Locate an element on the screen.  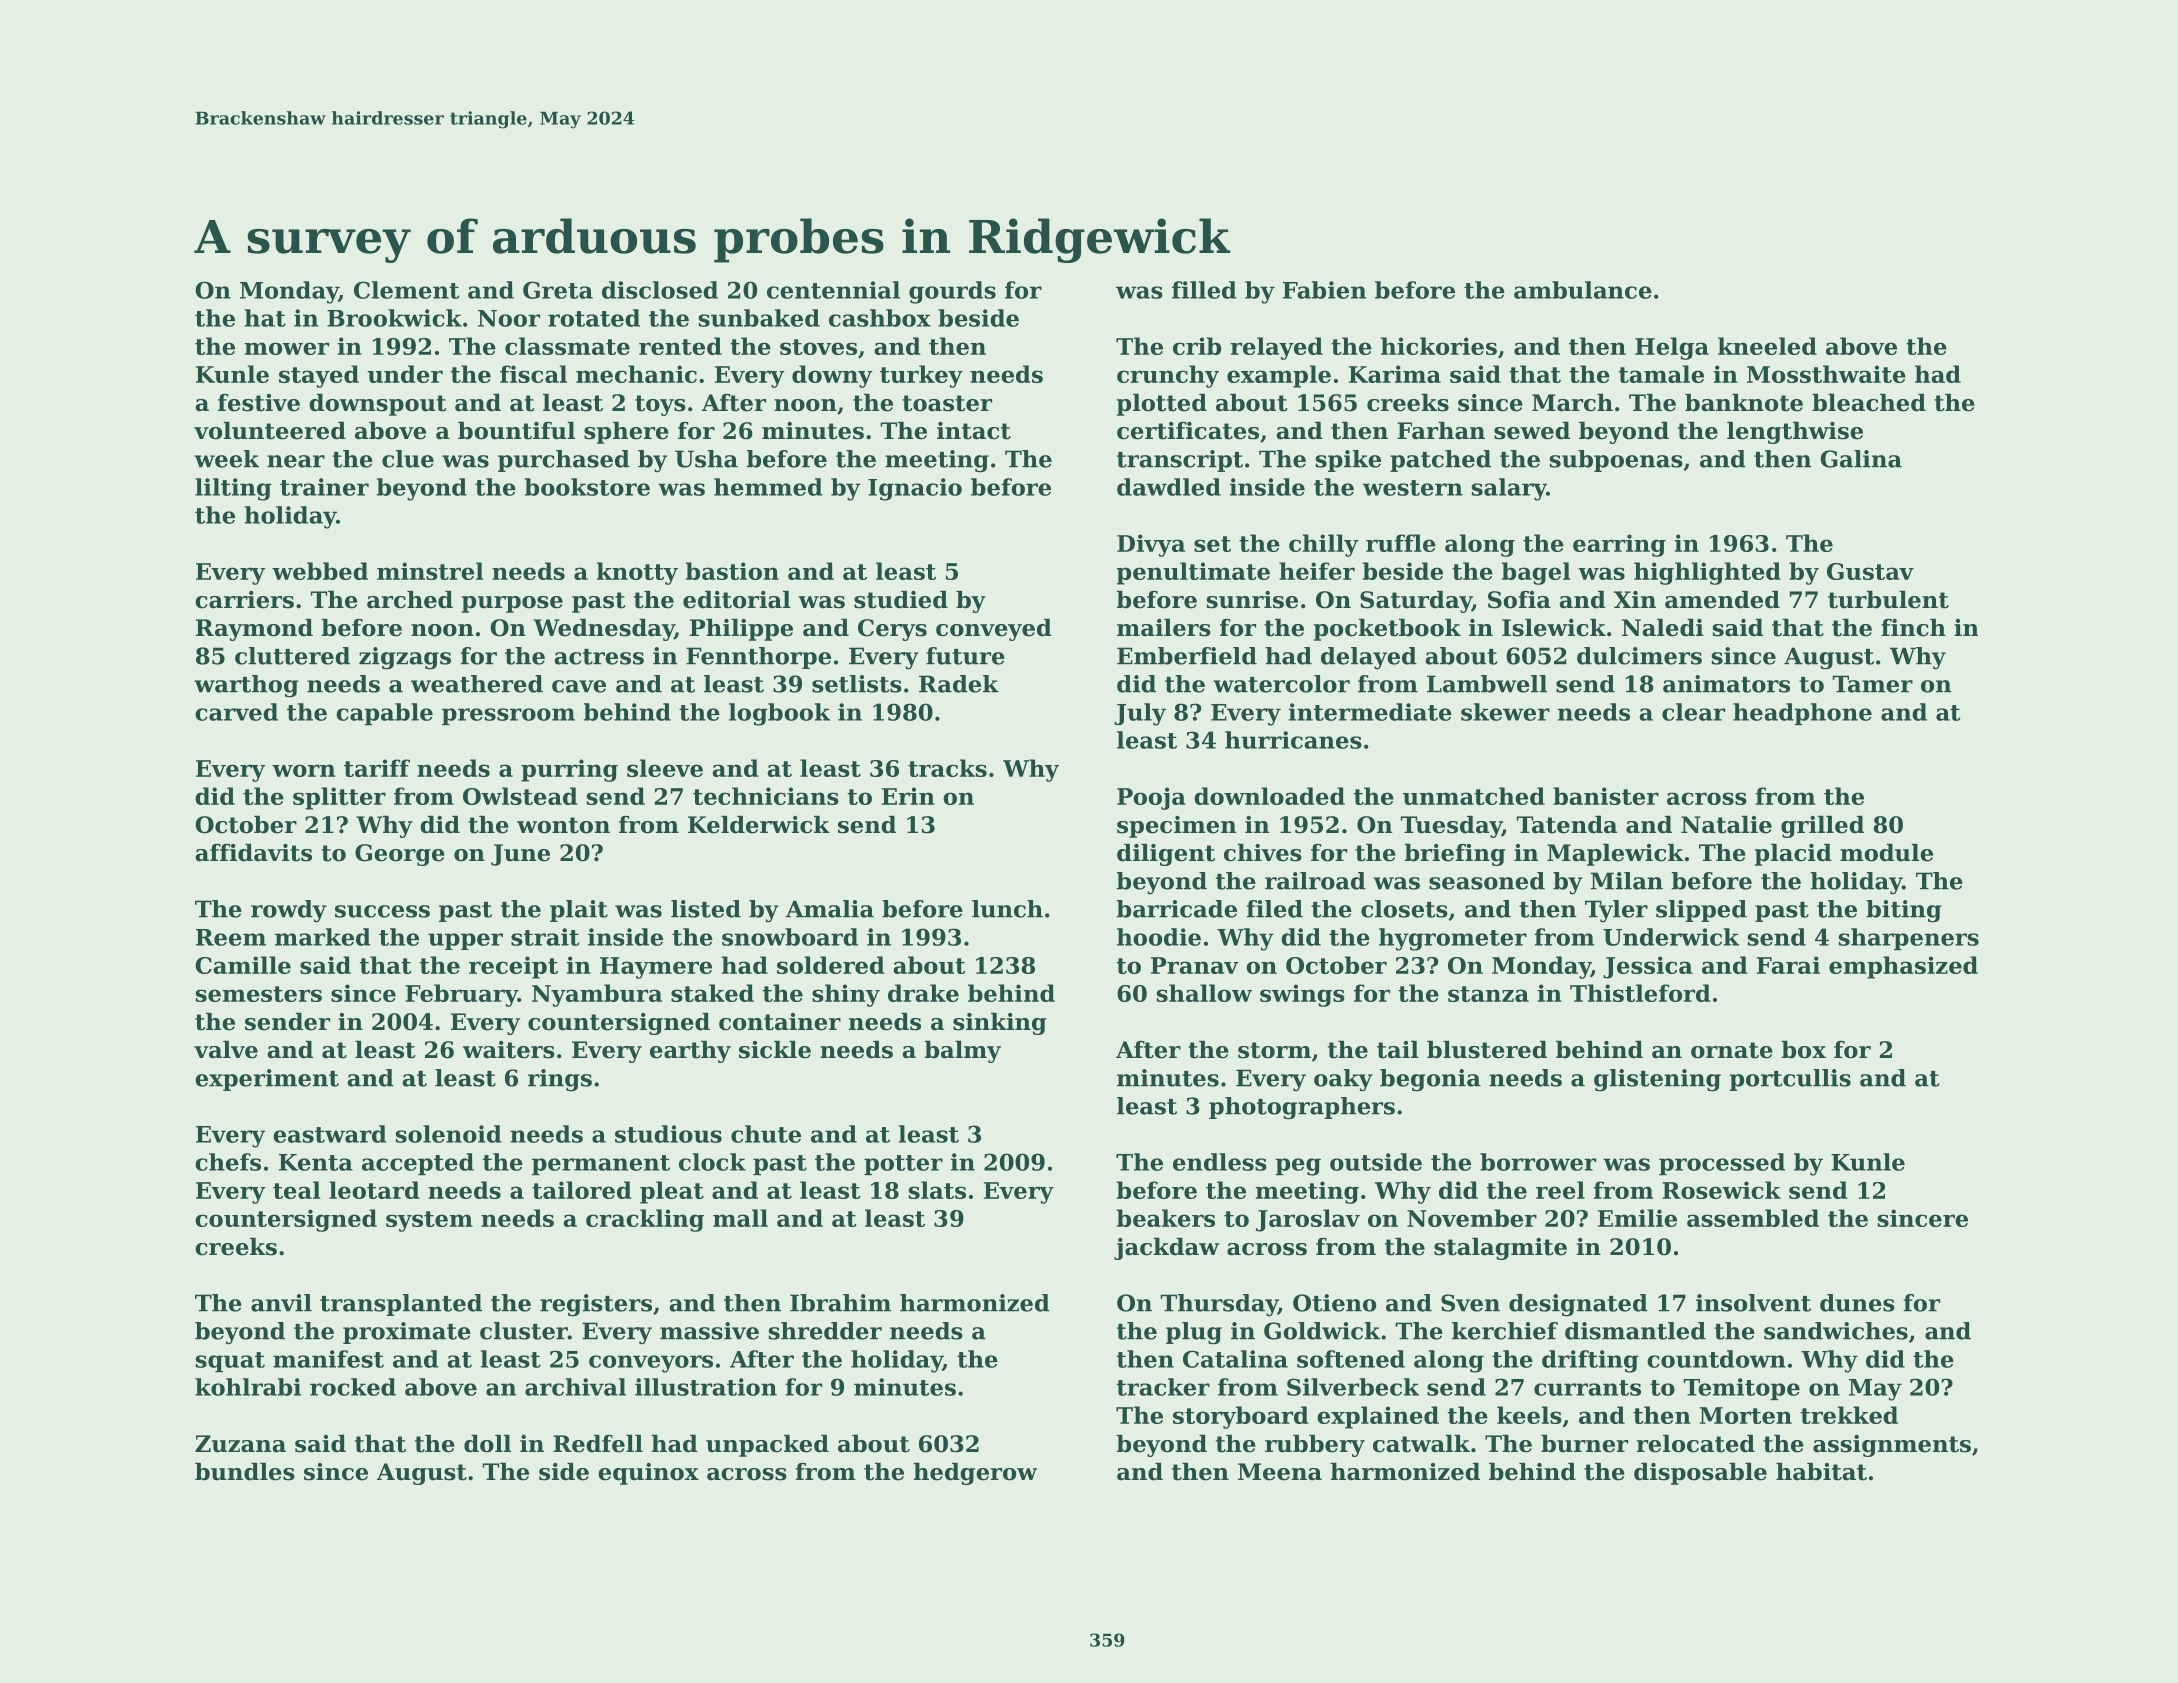
bastion is located at coordinates (732, 571).
